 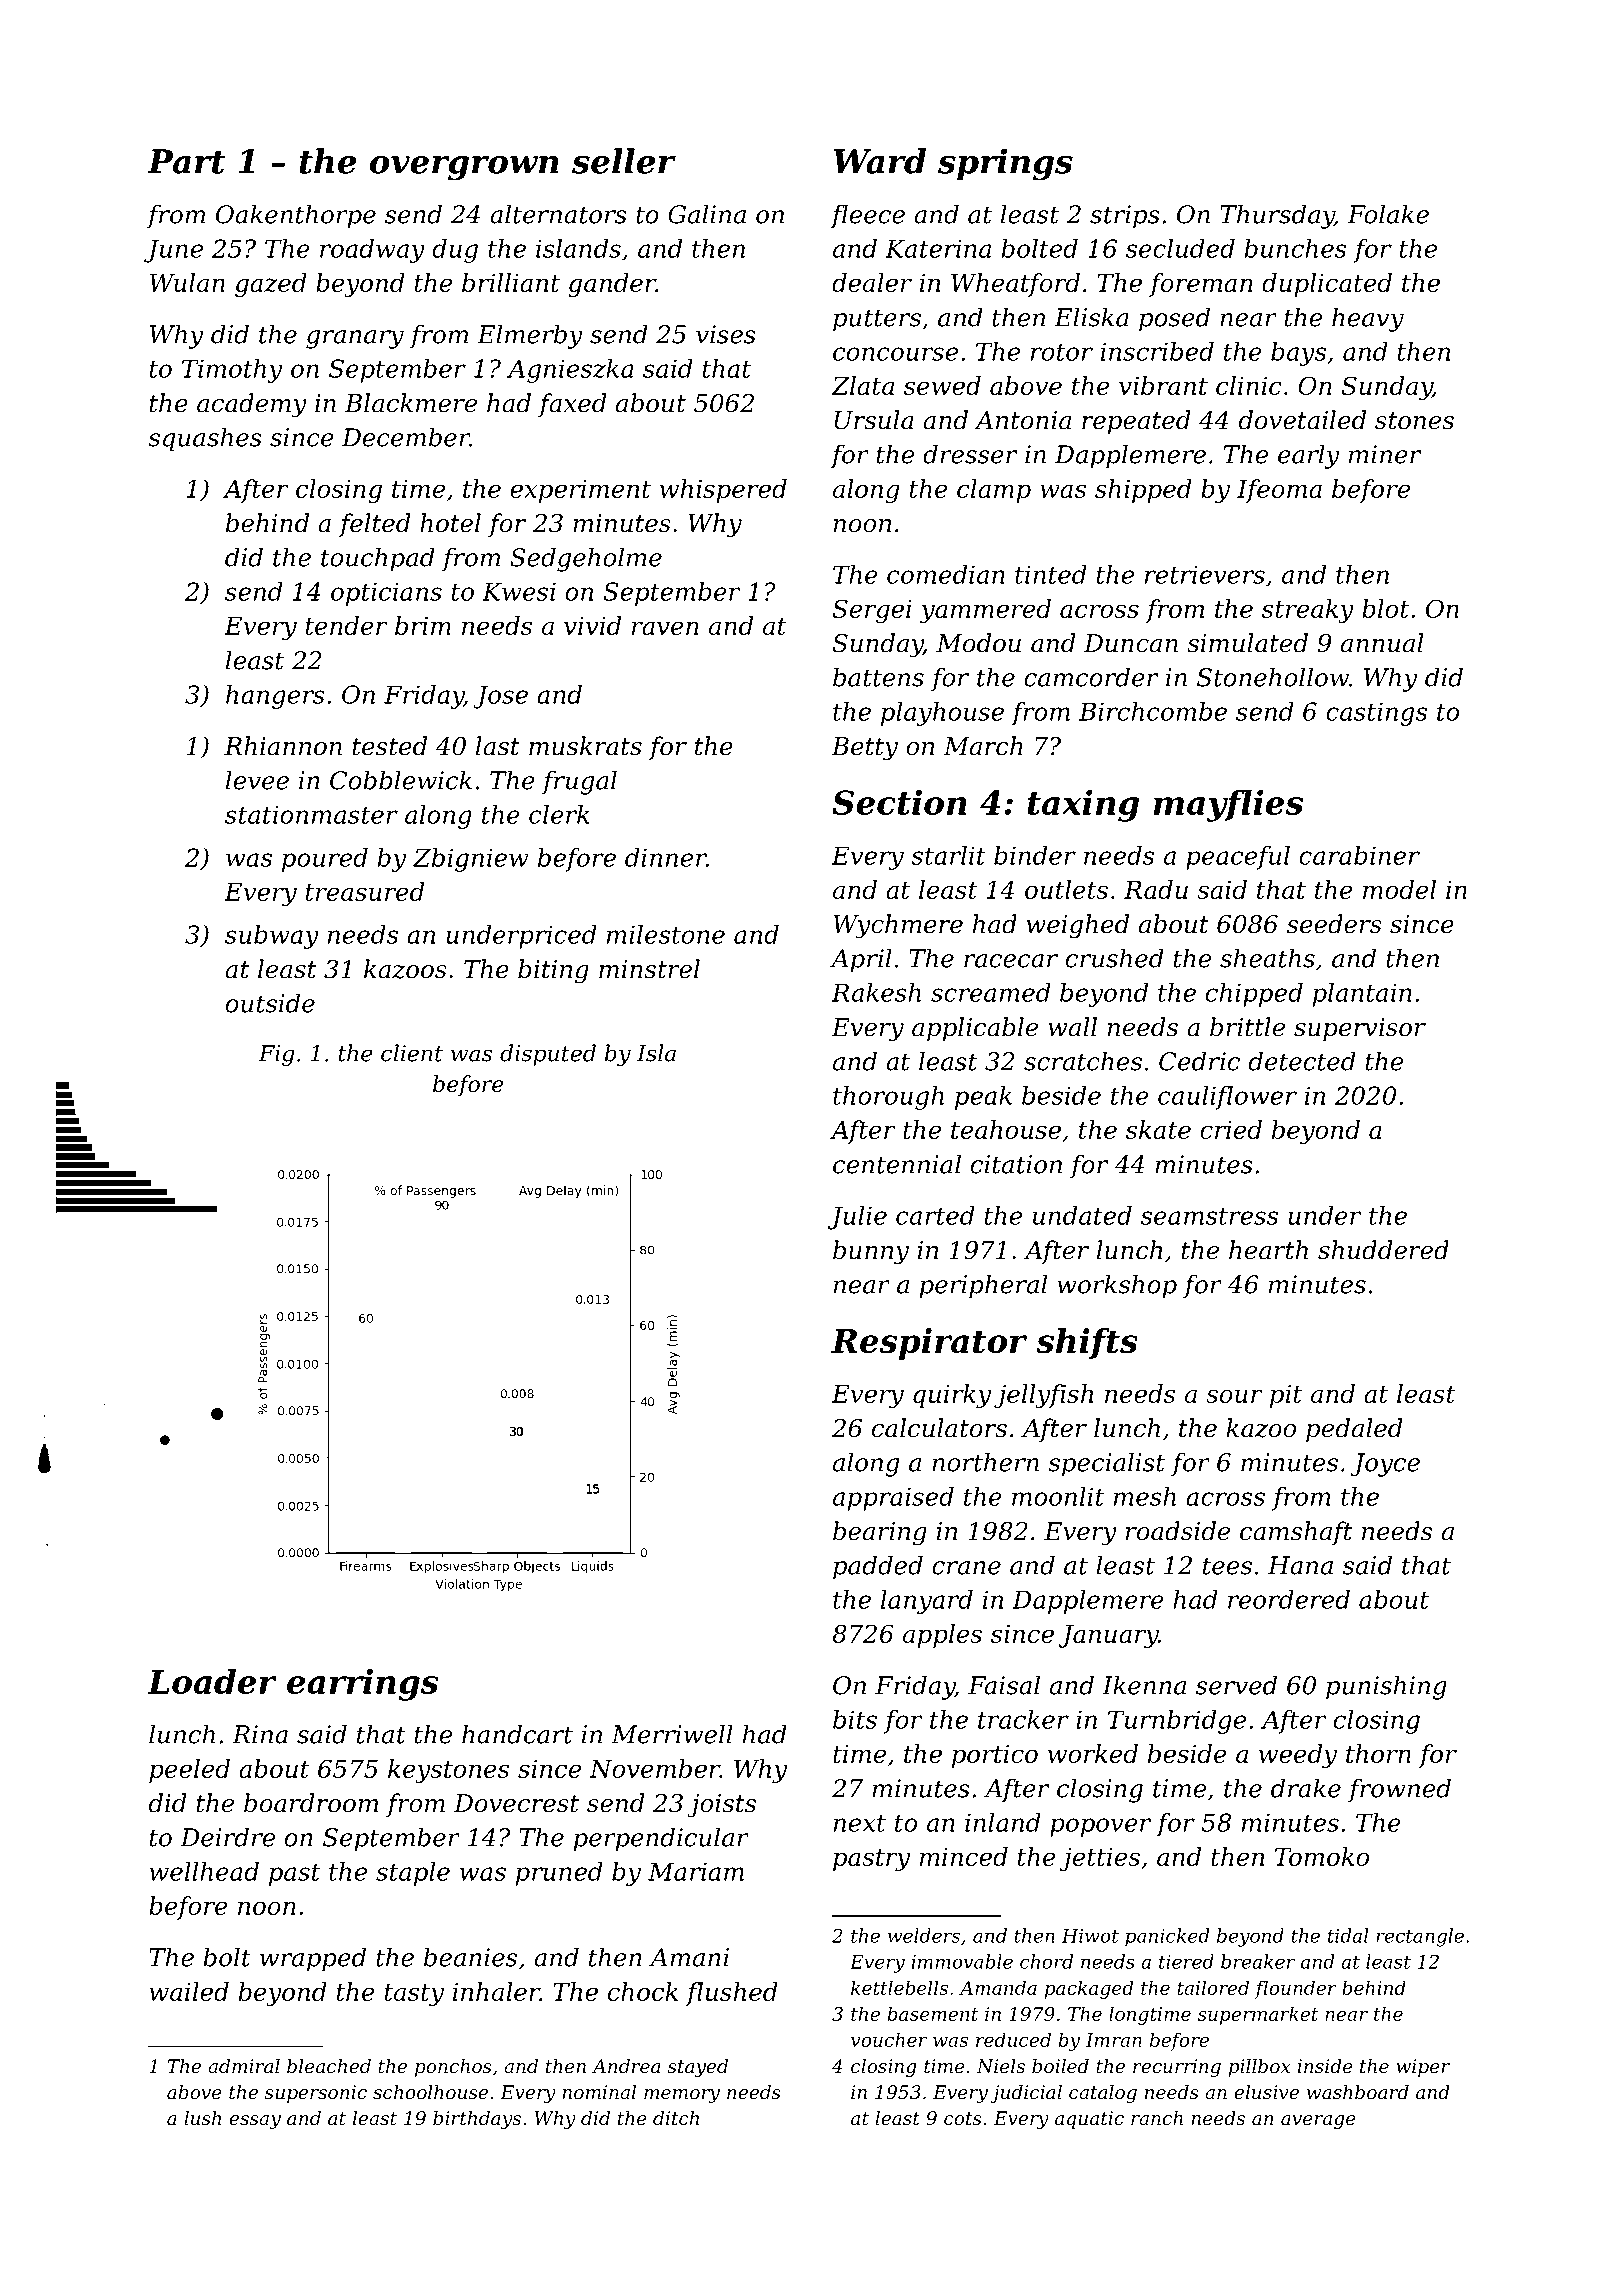 What do you see at coordinates (271, 285) in the screenshot?
I see `gazed` at bounding box center [271, 285].
